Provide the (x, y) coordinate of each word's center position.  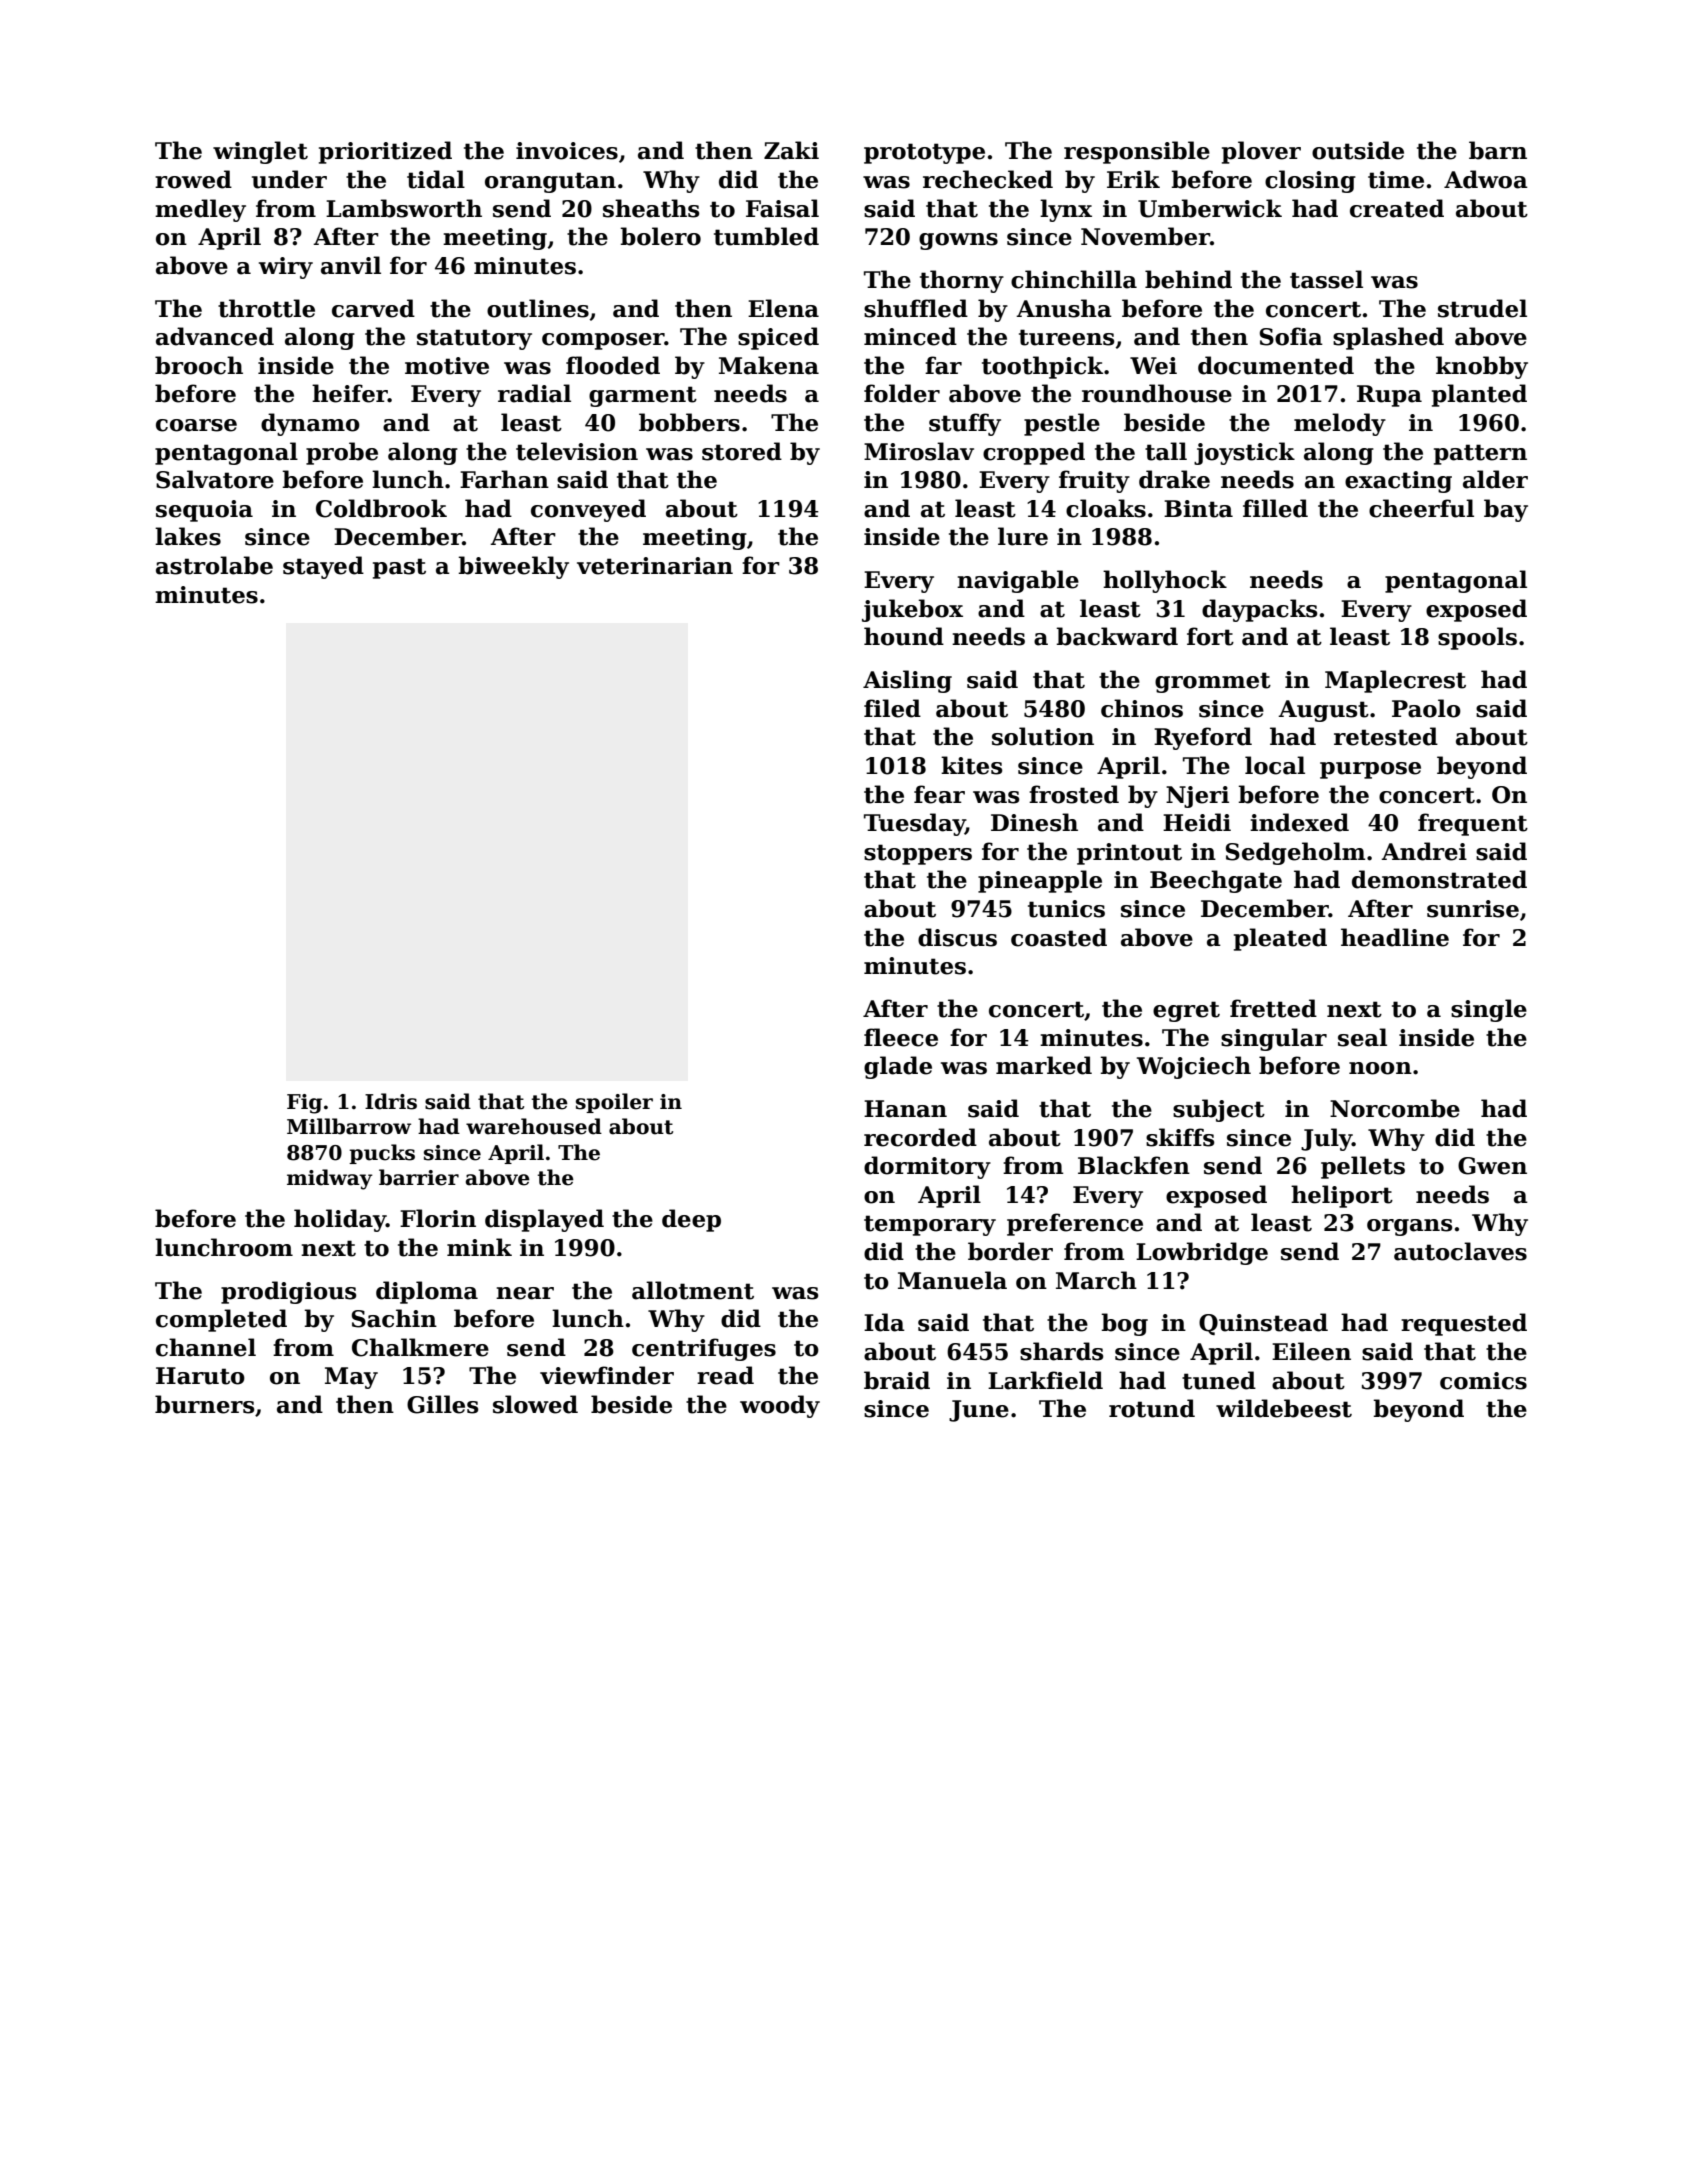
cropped (1034, 453)
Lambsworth (404, 208)
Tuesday (914, 824)
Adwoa (1486, 179)
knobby (1482, 367)
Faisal (782, 208)
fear (939, 794)
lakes (188, 536)
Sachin (394, 1318)
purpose (1370, 770)
